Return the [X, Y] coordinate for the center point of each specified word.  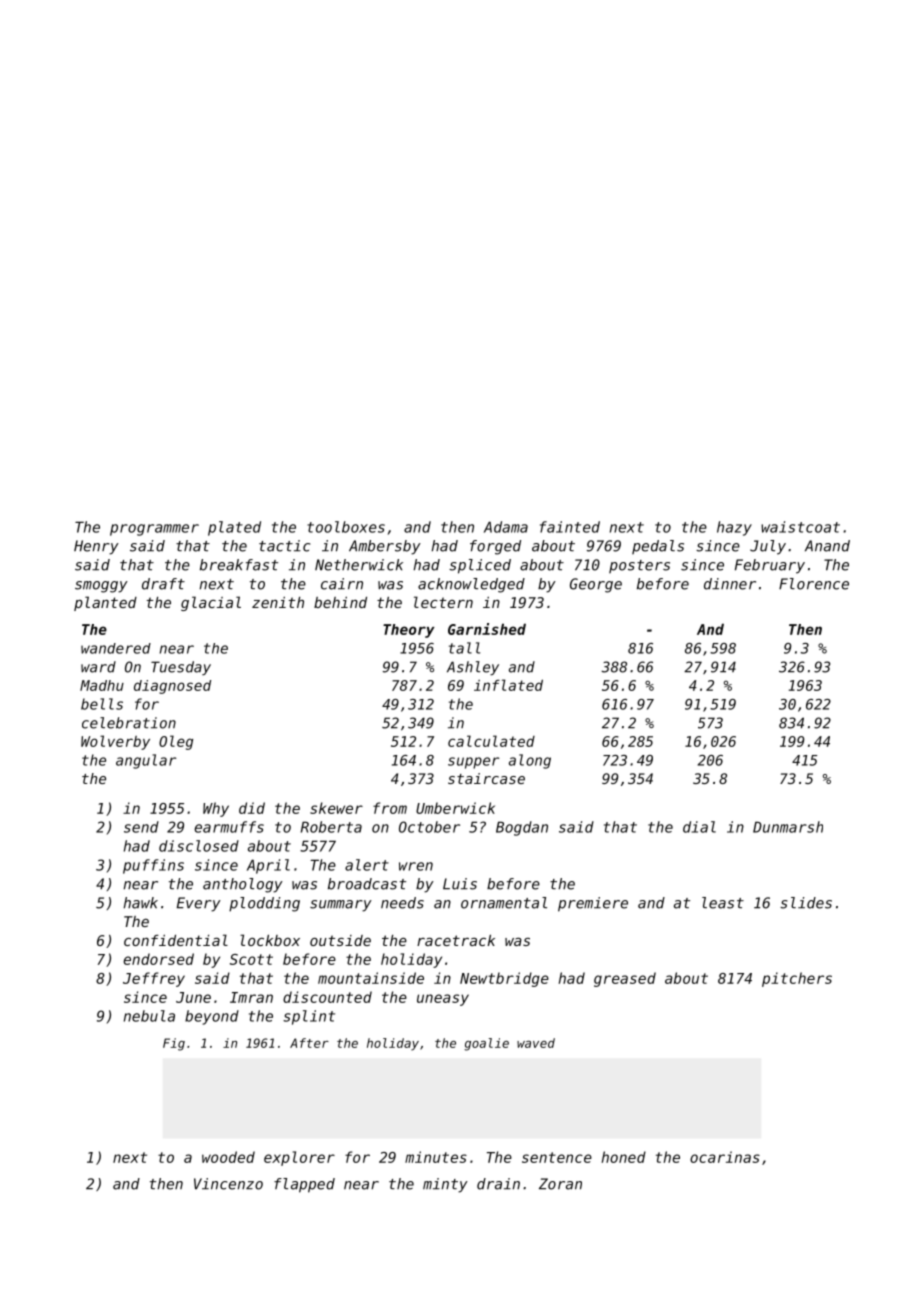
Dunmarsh [788, 827]
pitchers [797, 979]
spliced [480, 566]
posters [639, 566]
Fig [174, 1044]
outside [340, 940]
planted [105, 603]
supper [473, 763]
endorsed [158, 959]
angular [146, 761]
